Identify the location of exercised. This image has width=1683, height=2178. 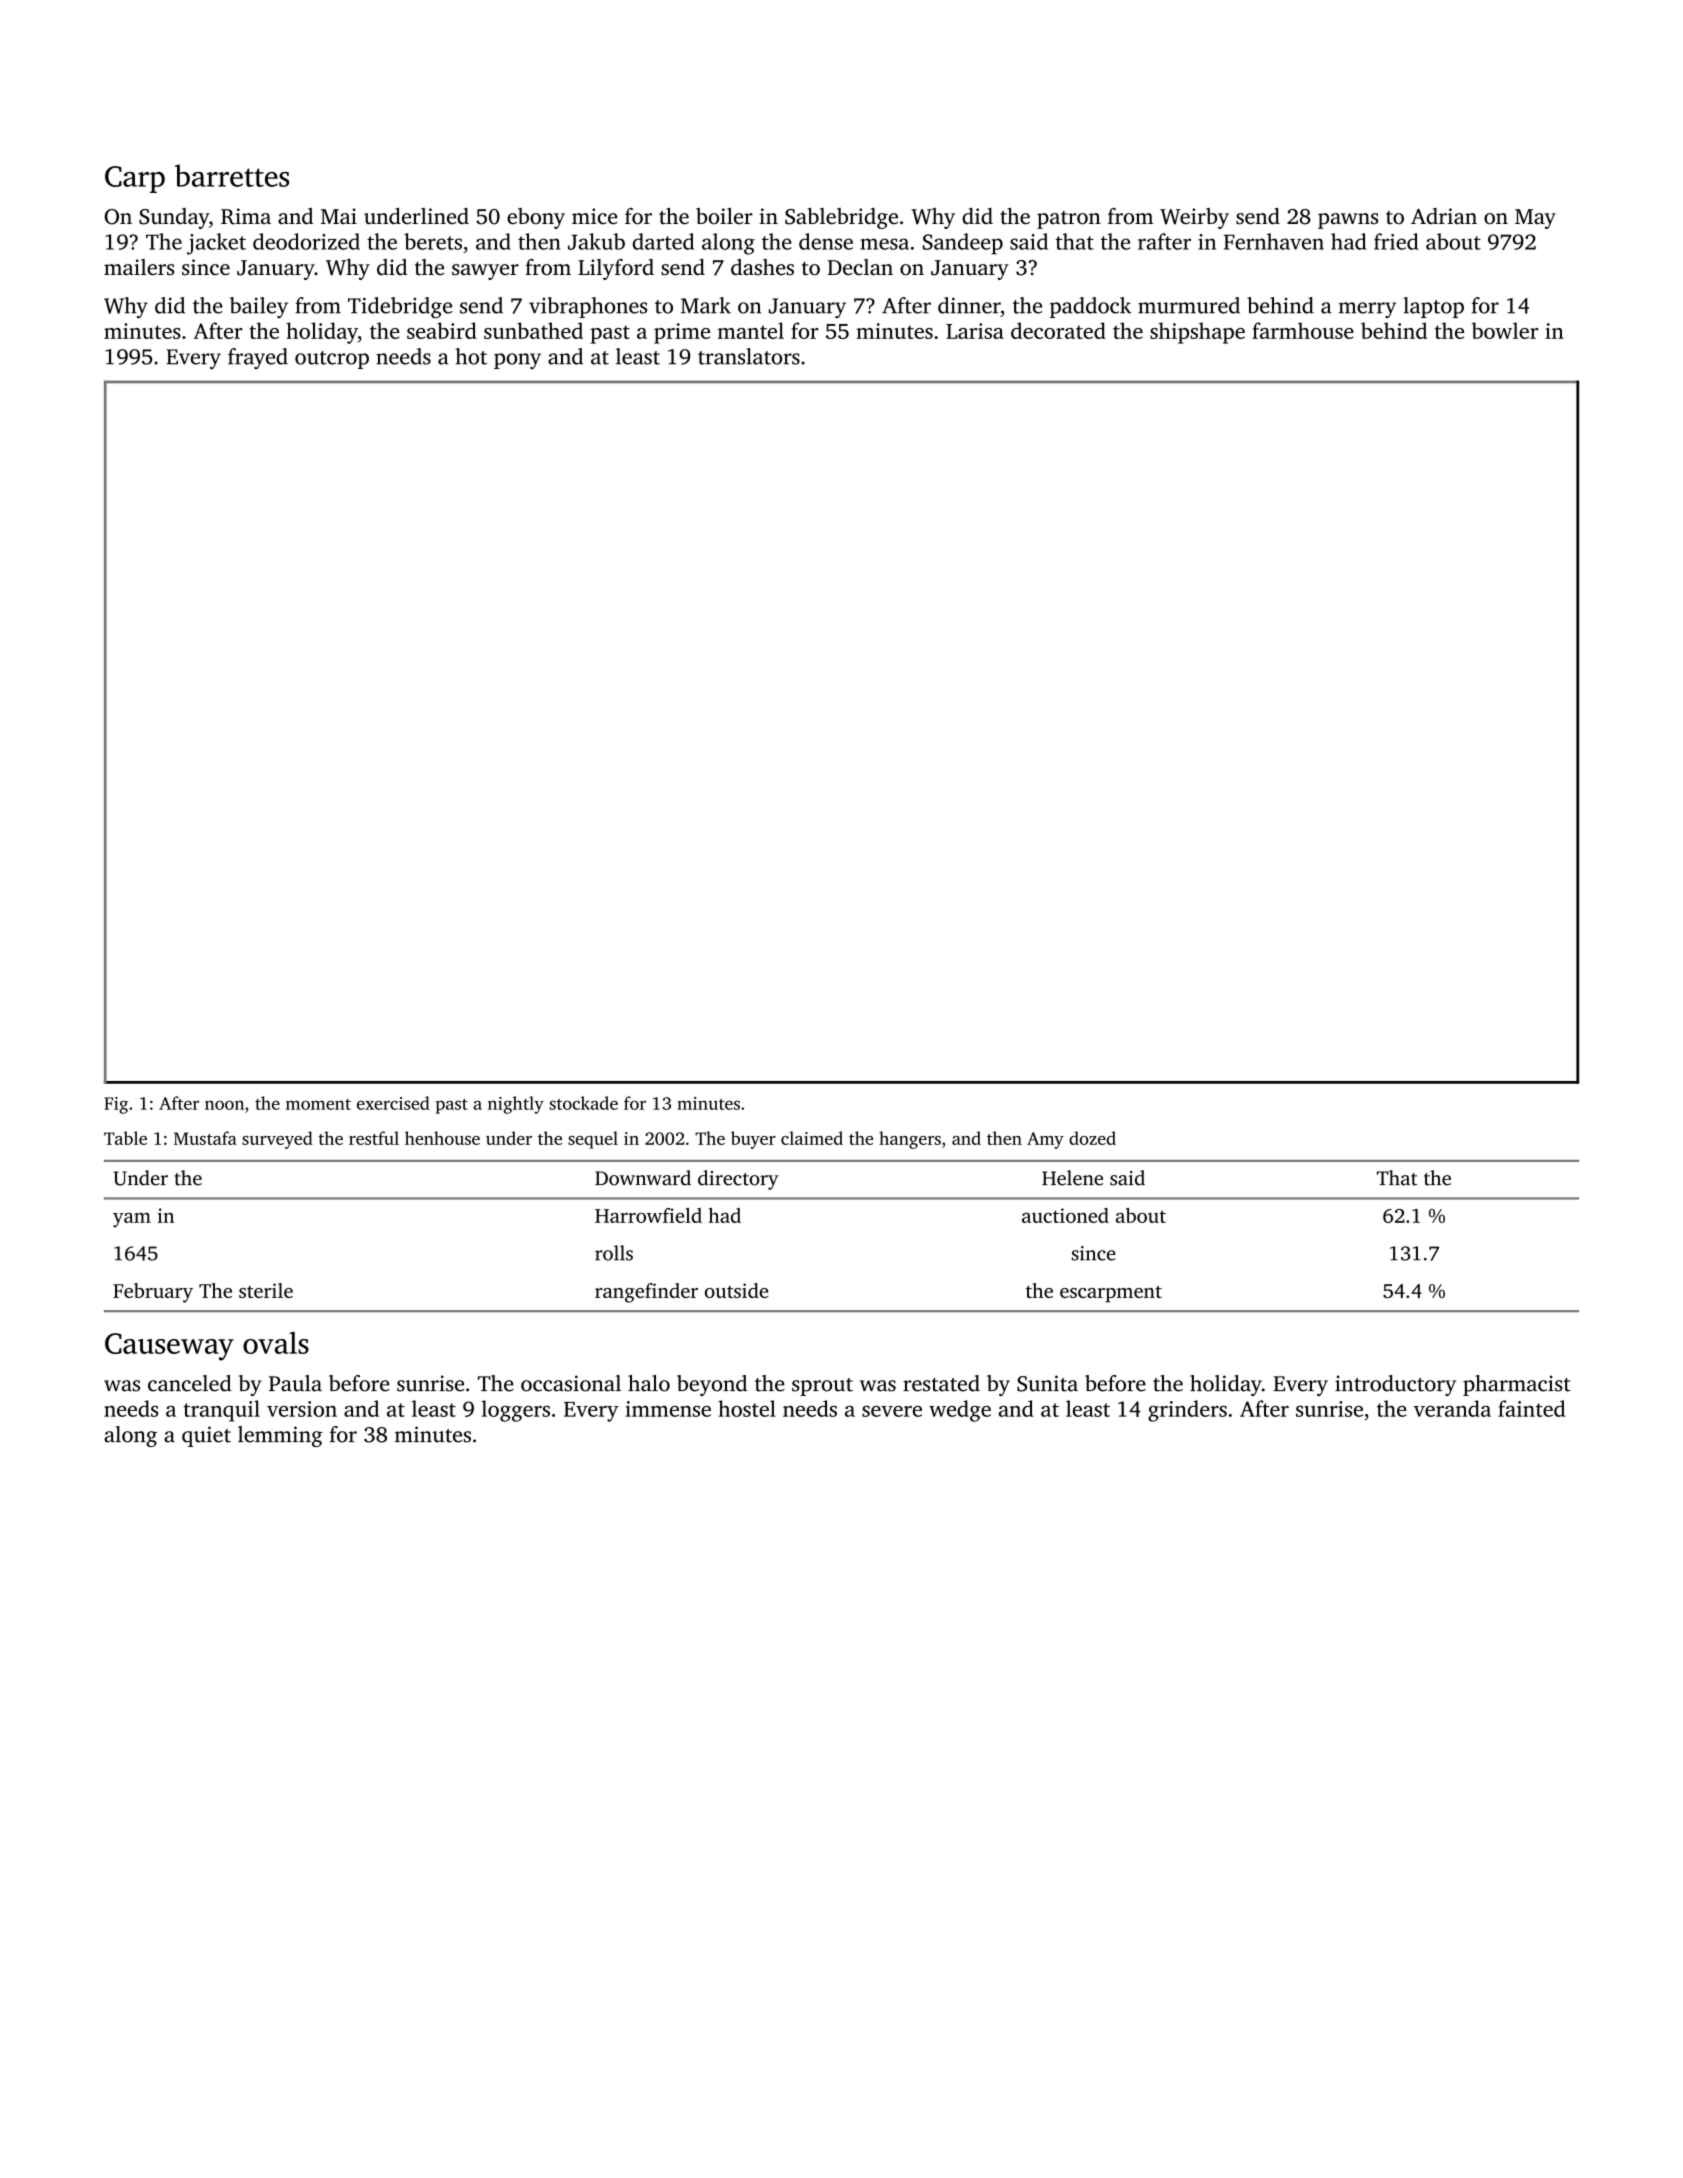
(393, 1103).
